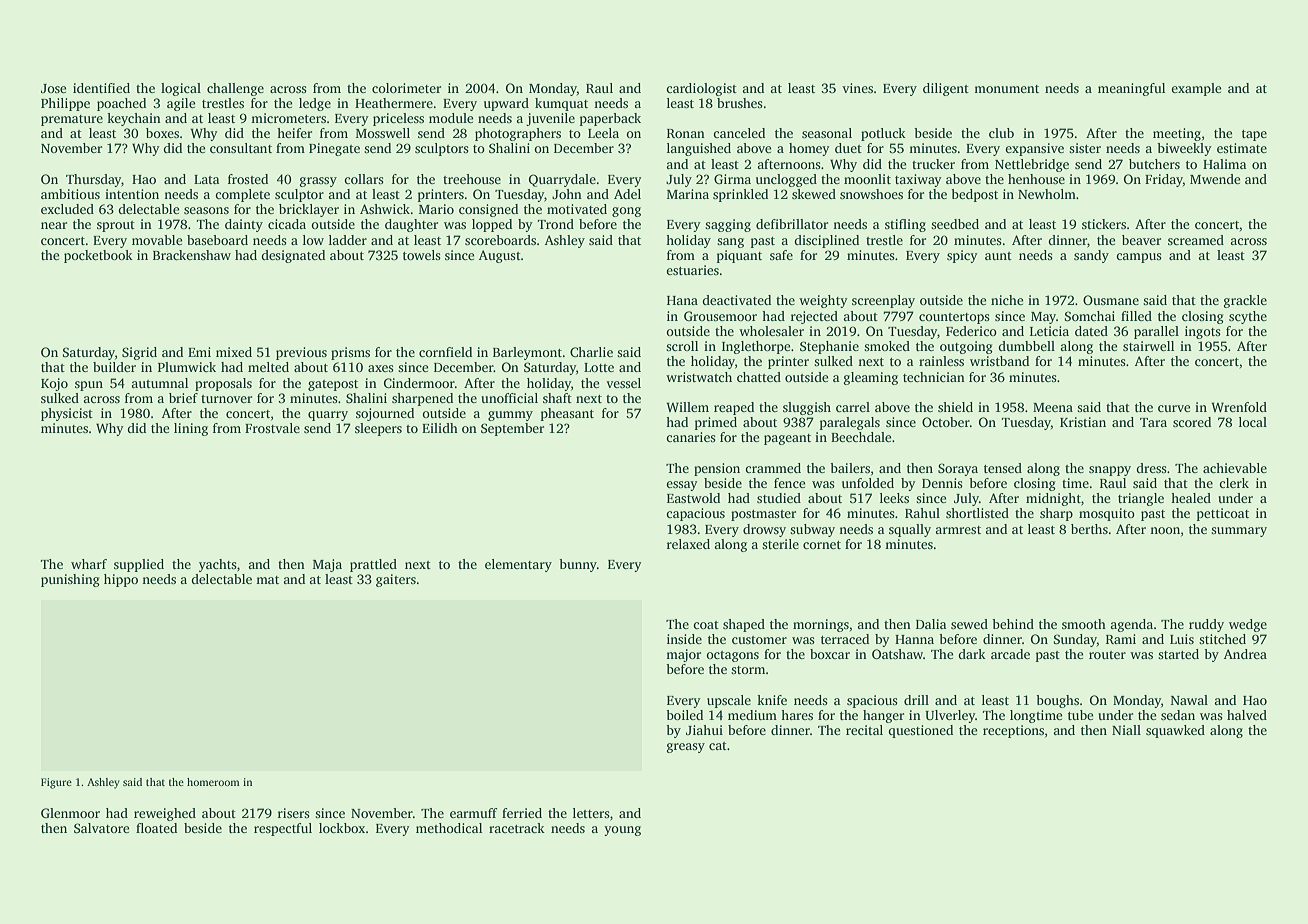 Image resolution: width=1308 pixels, height=924 pixels. I want to click on cat, so click(718, 746).
